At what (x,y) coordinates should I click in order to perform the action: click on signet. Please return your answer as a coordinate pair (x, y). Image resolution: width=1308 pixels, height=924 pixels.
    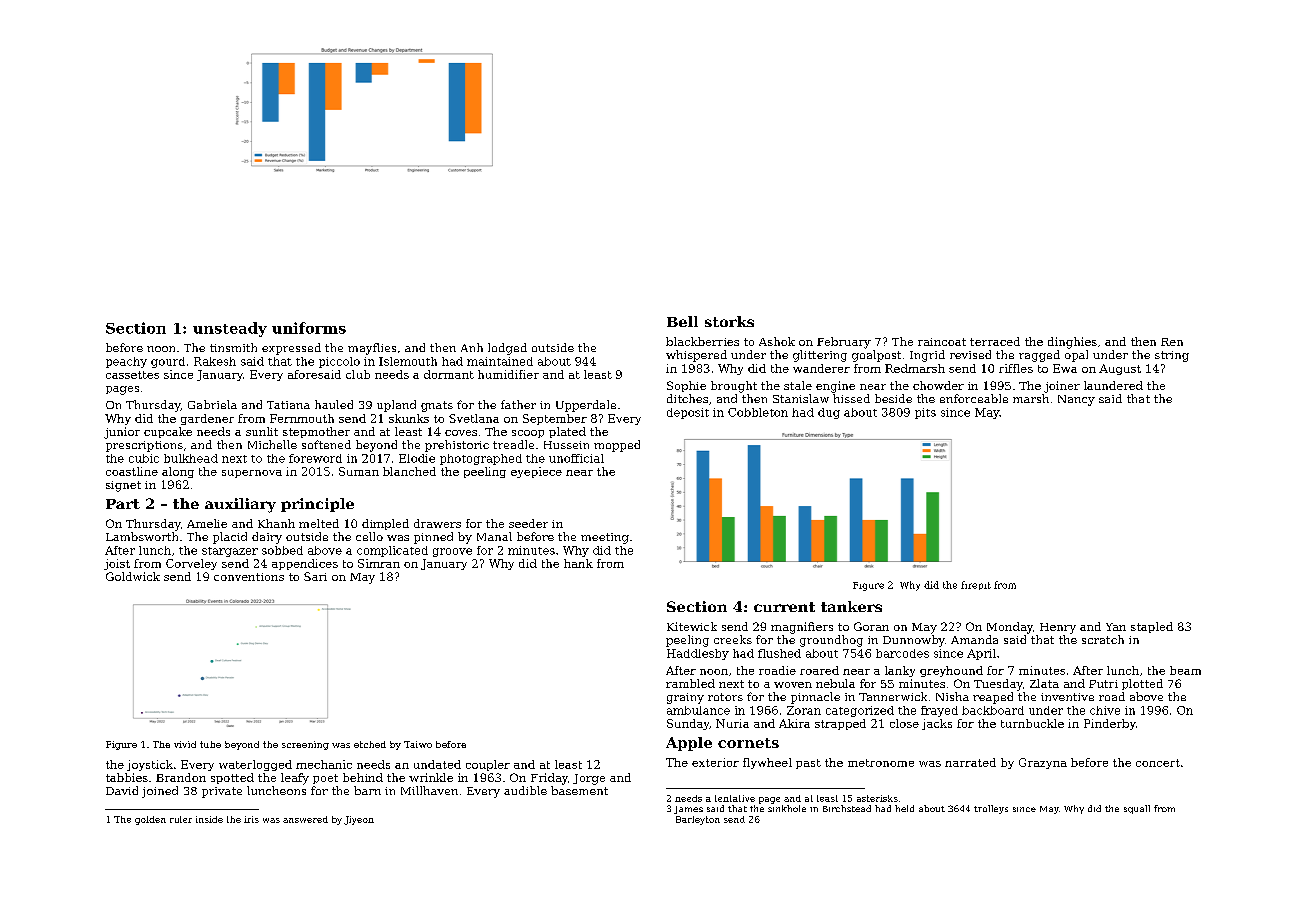
    Looking at the image, I should click on (123, 486).
